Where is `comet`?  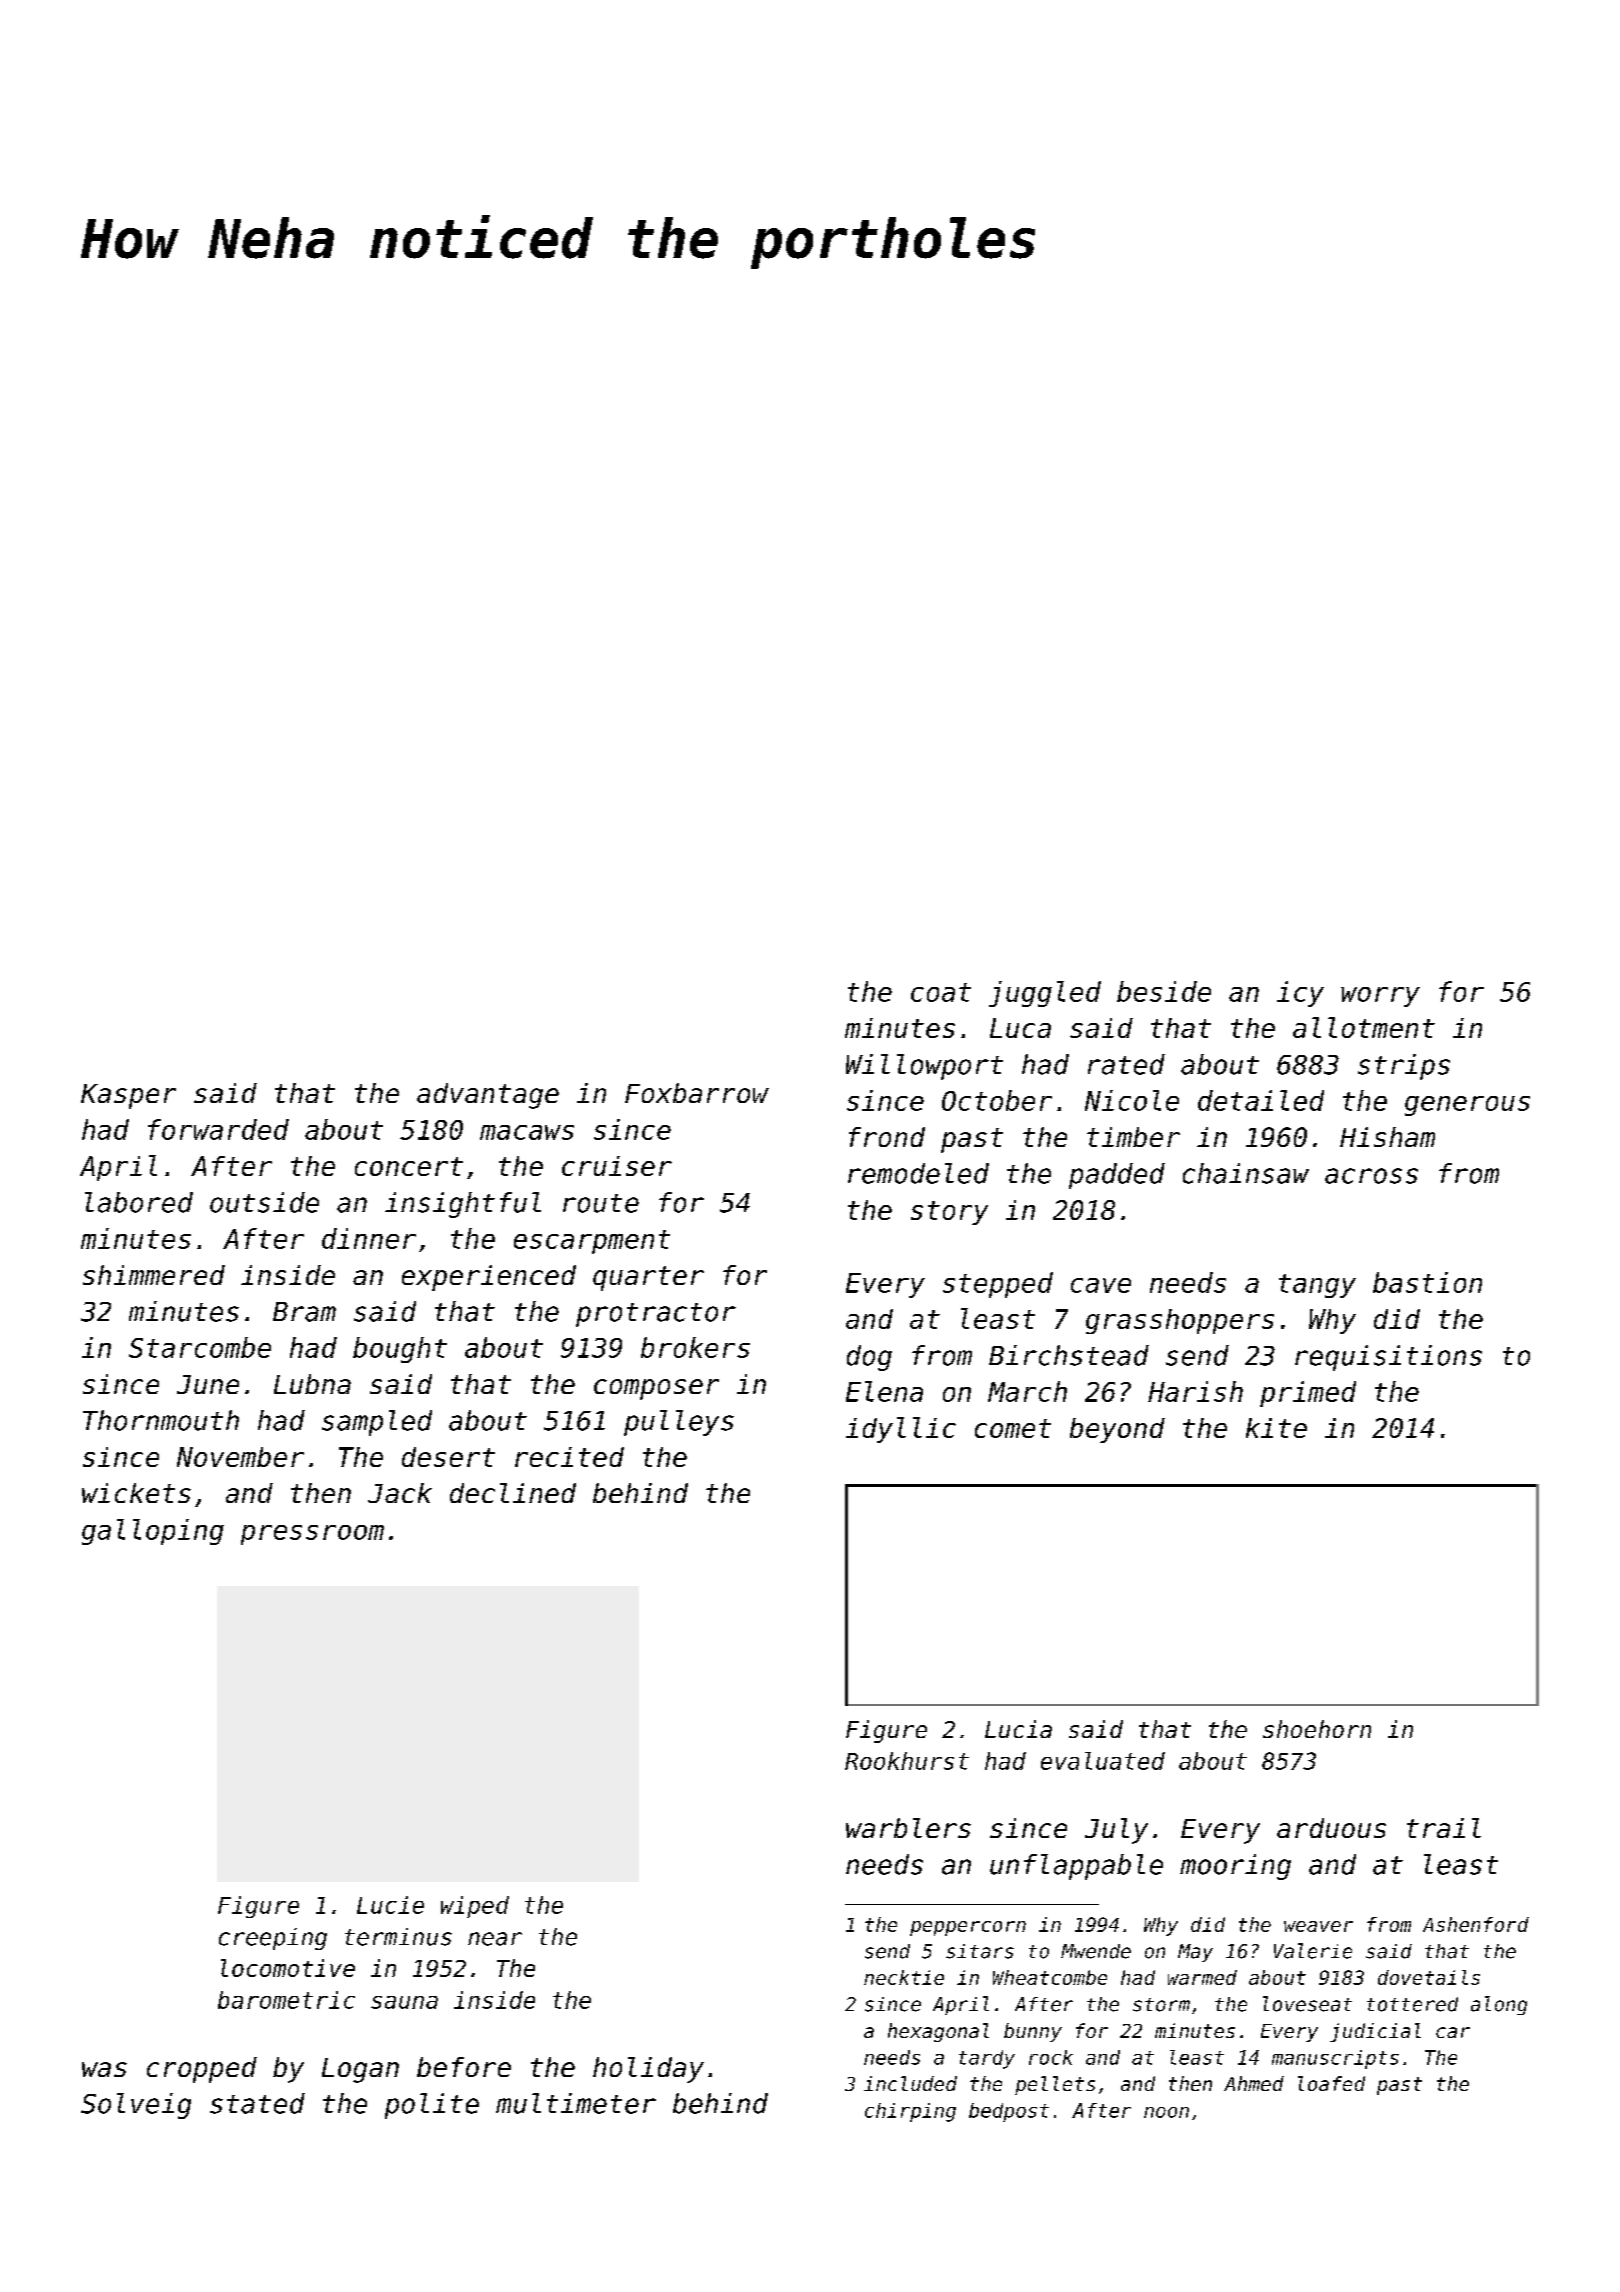
comet is located at coordinates (1013, 1428).
